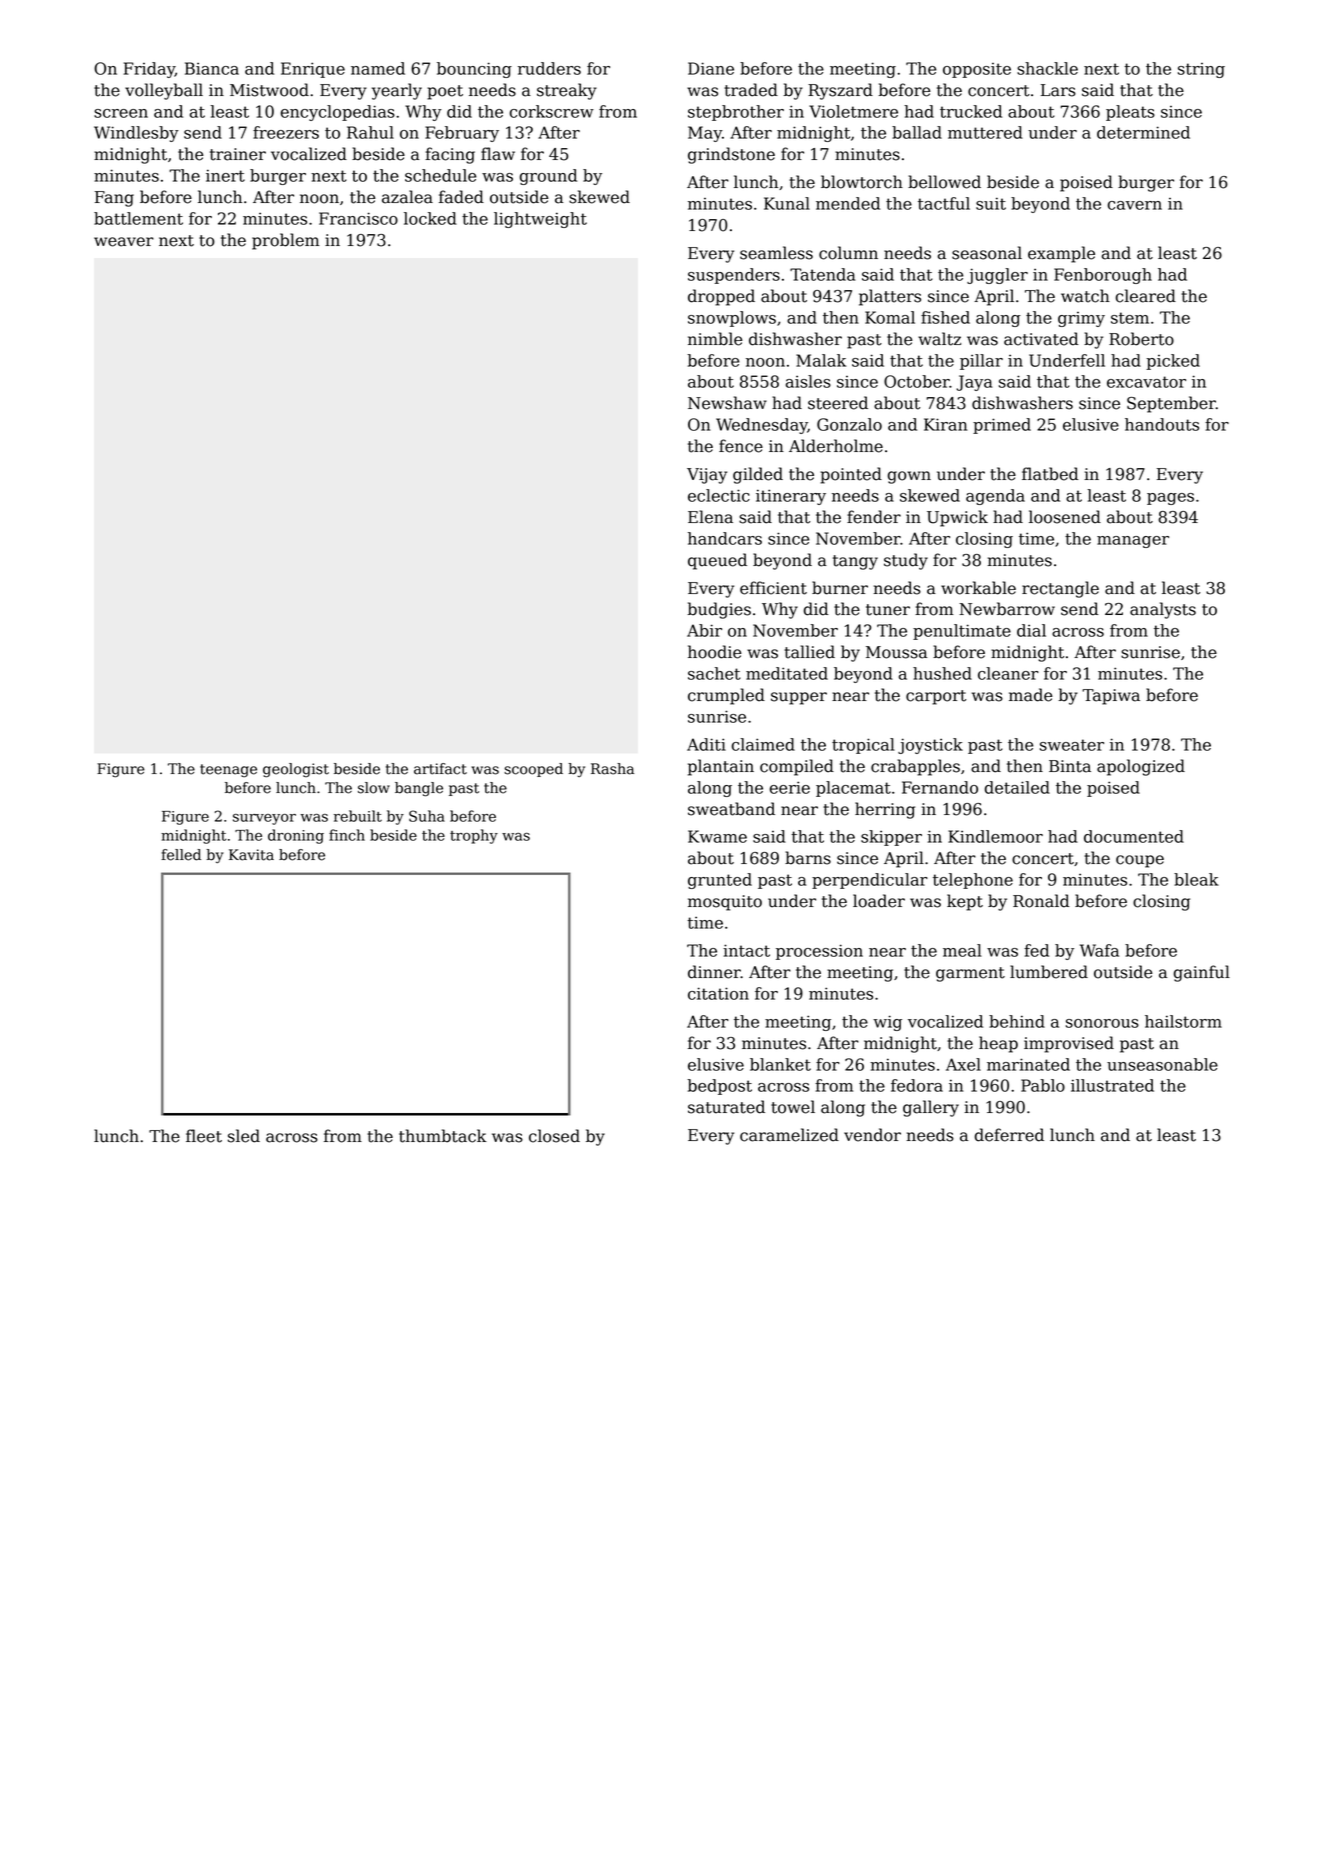 This screenshot has height=1874, width=1325. What do you see at coordinates (212, 68) in the screenshot?
I see `Bianca` at bounding box center [212, 68].
